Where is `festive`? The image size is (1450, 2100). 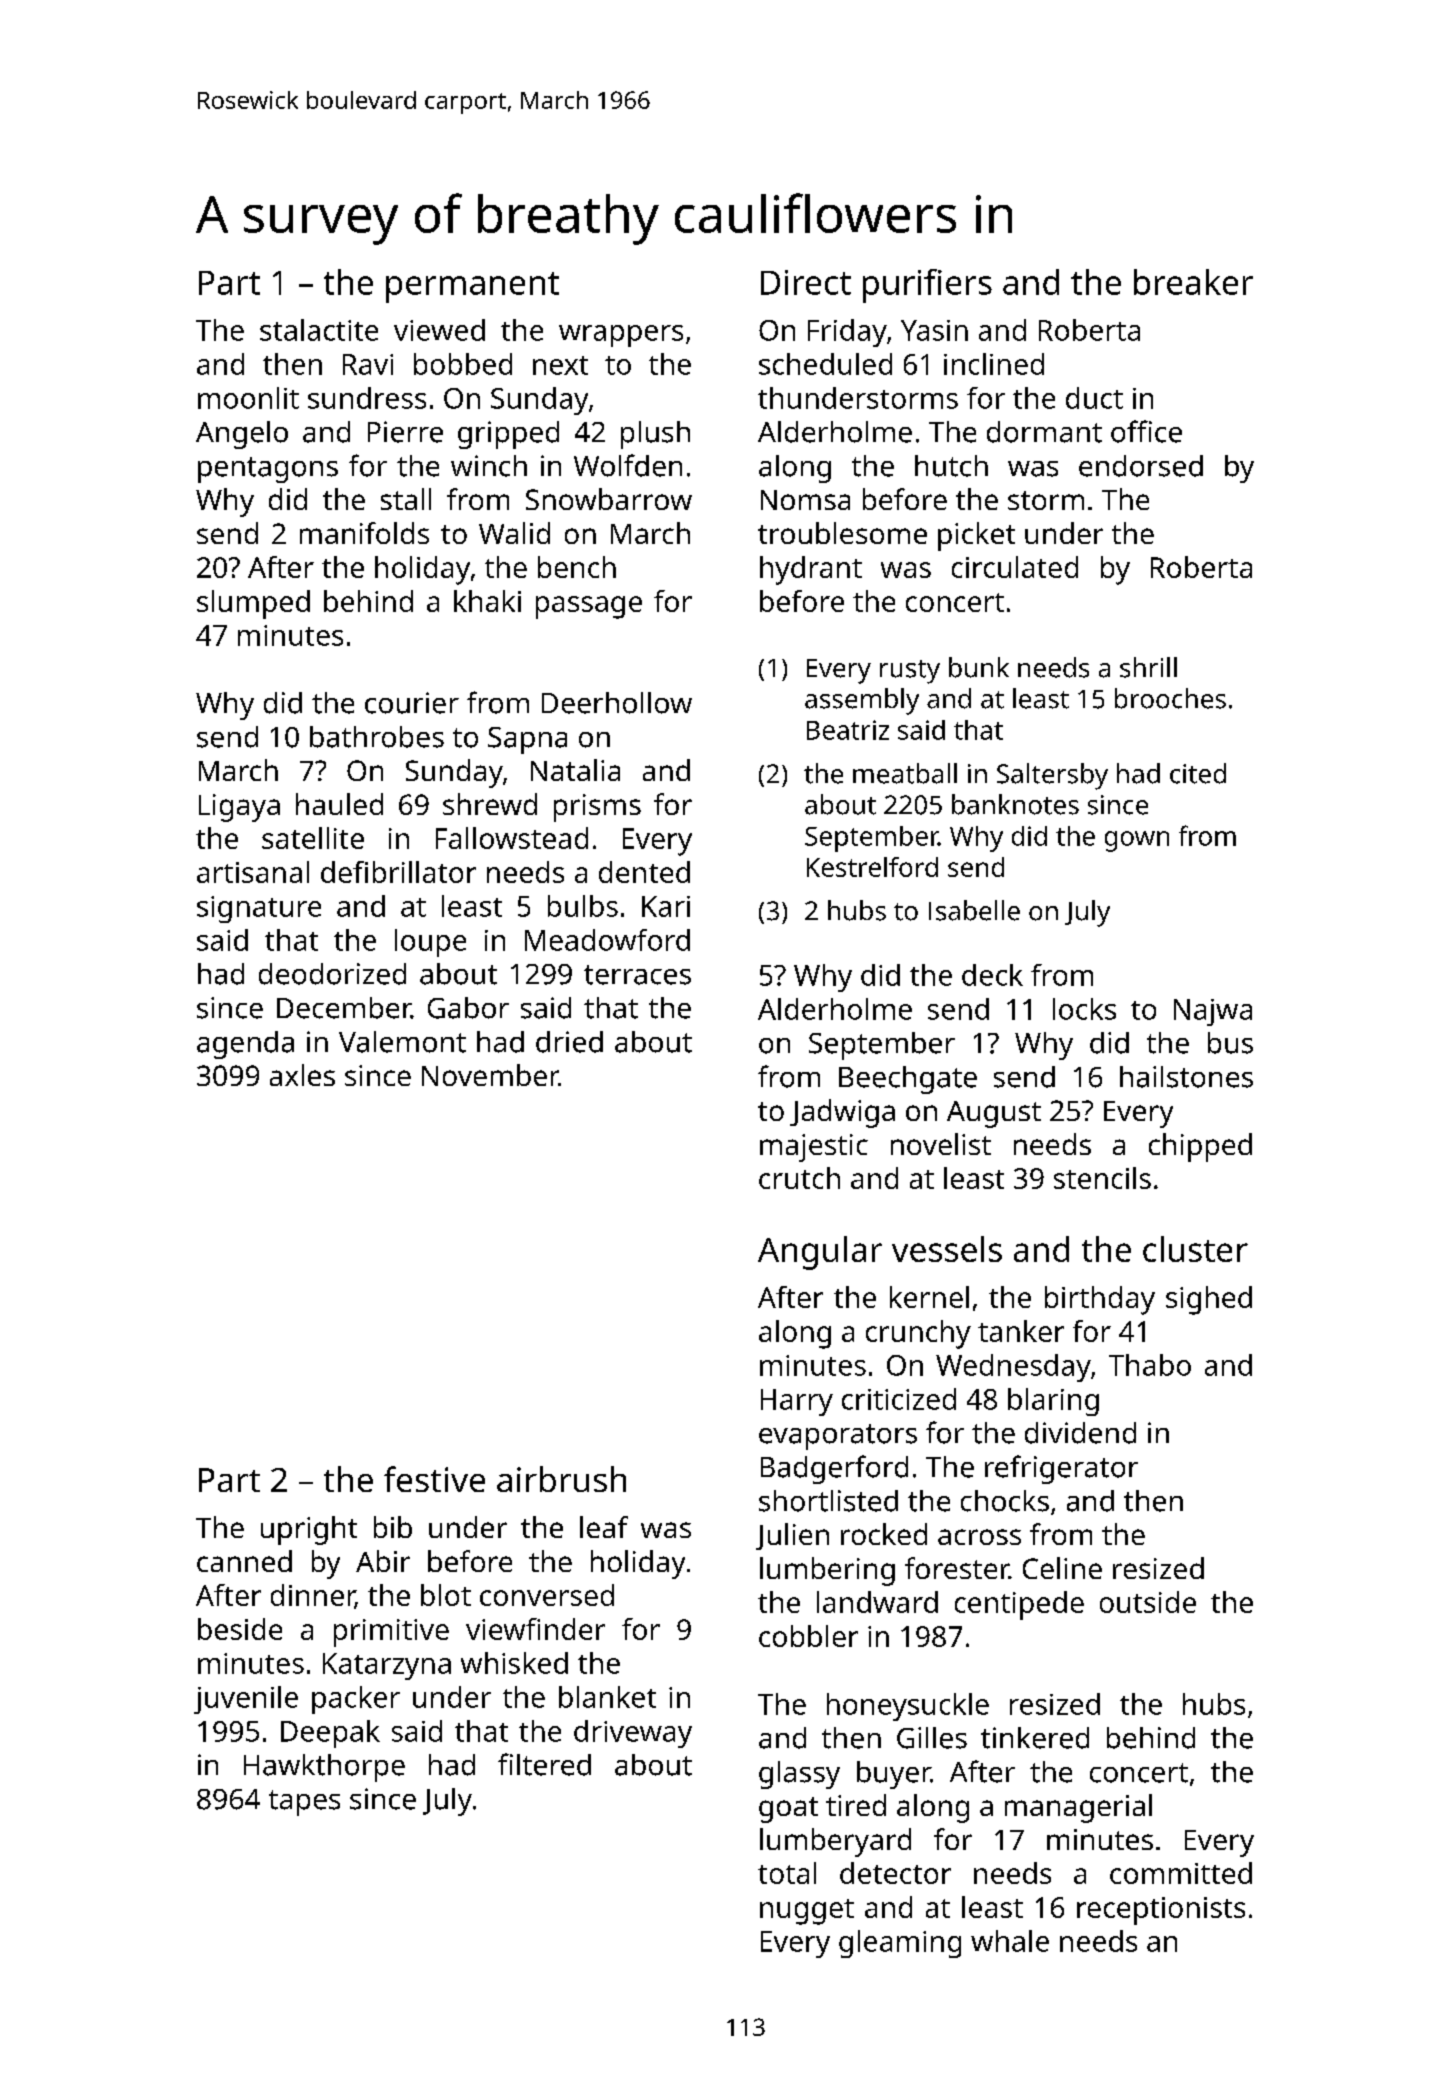
festive is located at coordinates (434, 1479).
